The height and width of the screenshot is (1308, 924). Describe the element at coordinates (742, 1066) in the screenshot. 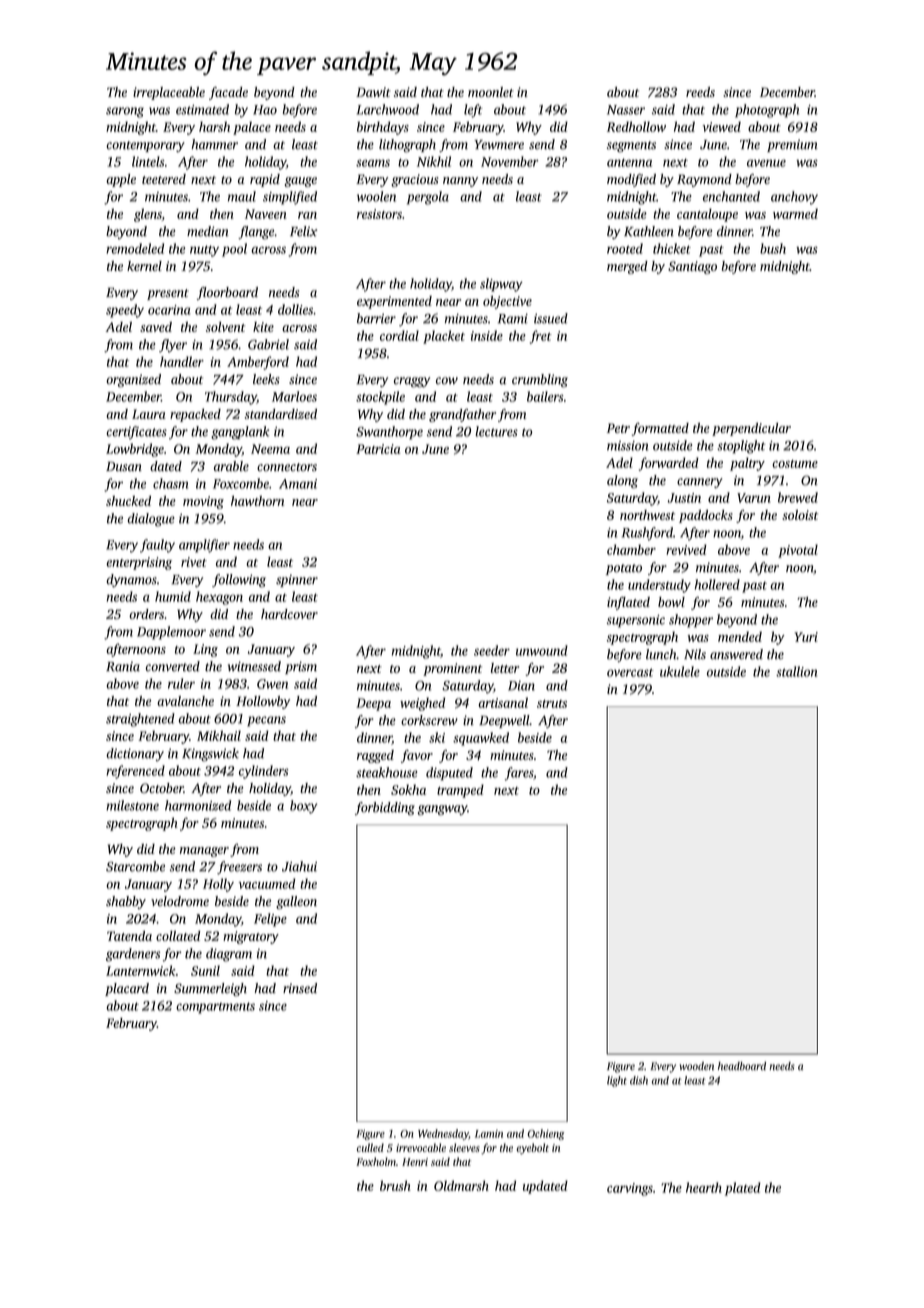

I see `headboard` at that location.
